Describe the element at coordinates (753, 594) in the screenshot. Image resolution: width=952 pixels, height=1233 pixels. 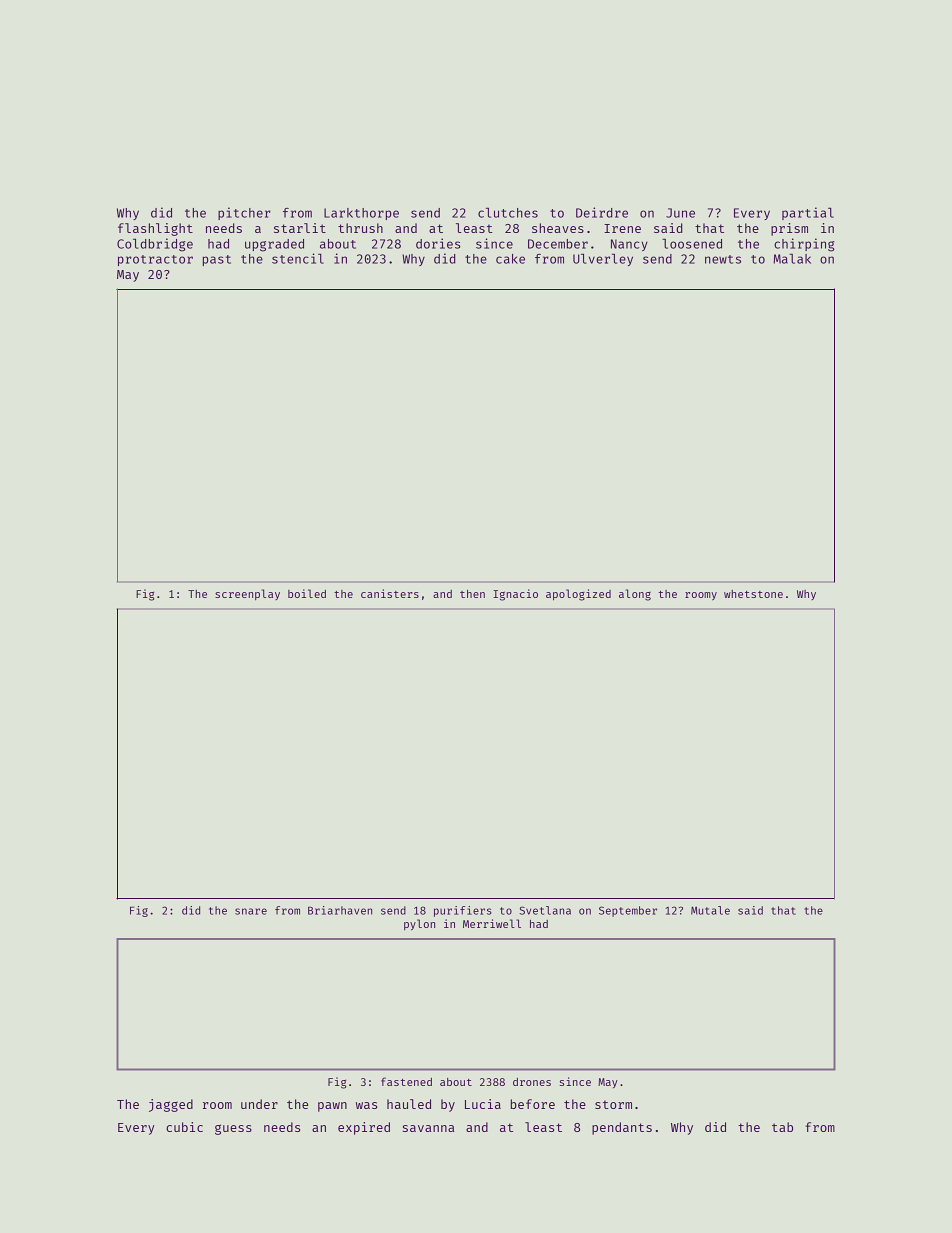
I see `whetstone` at that location.
